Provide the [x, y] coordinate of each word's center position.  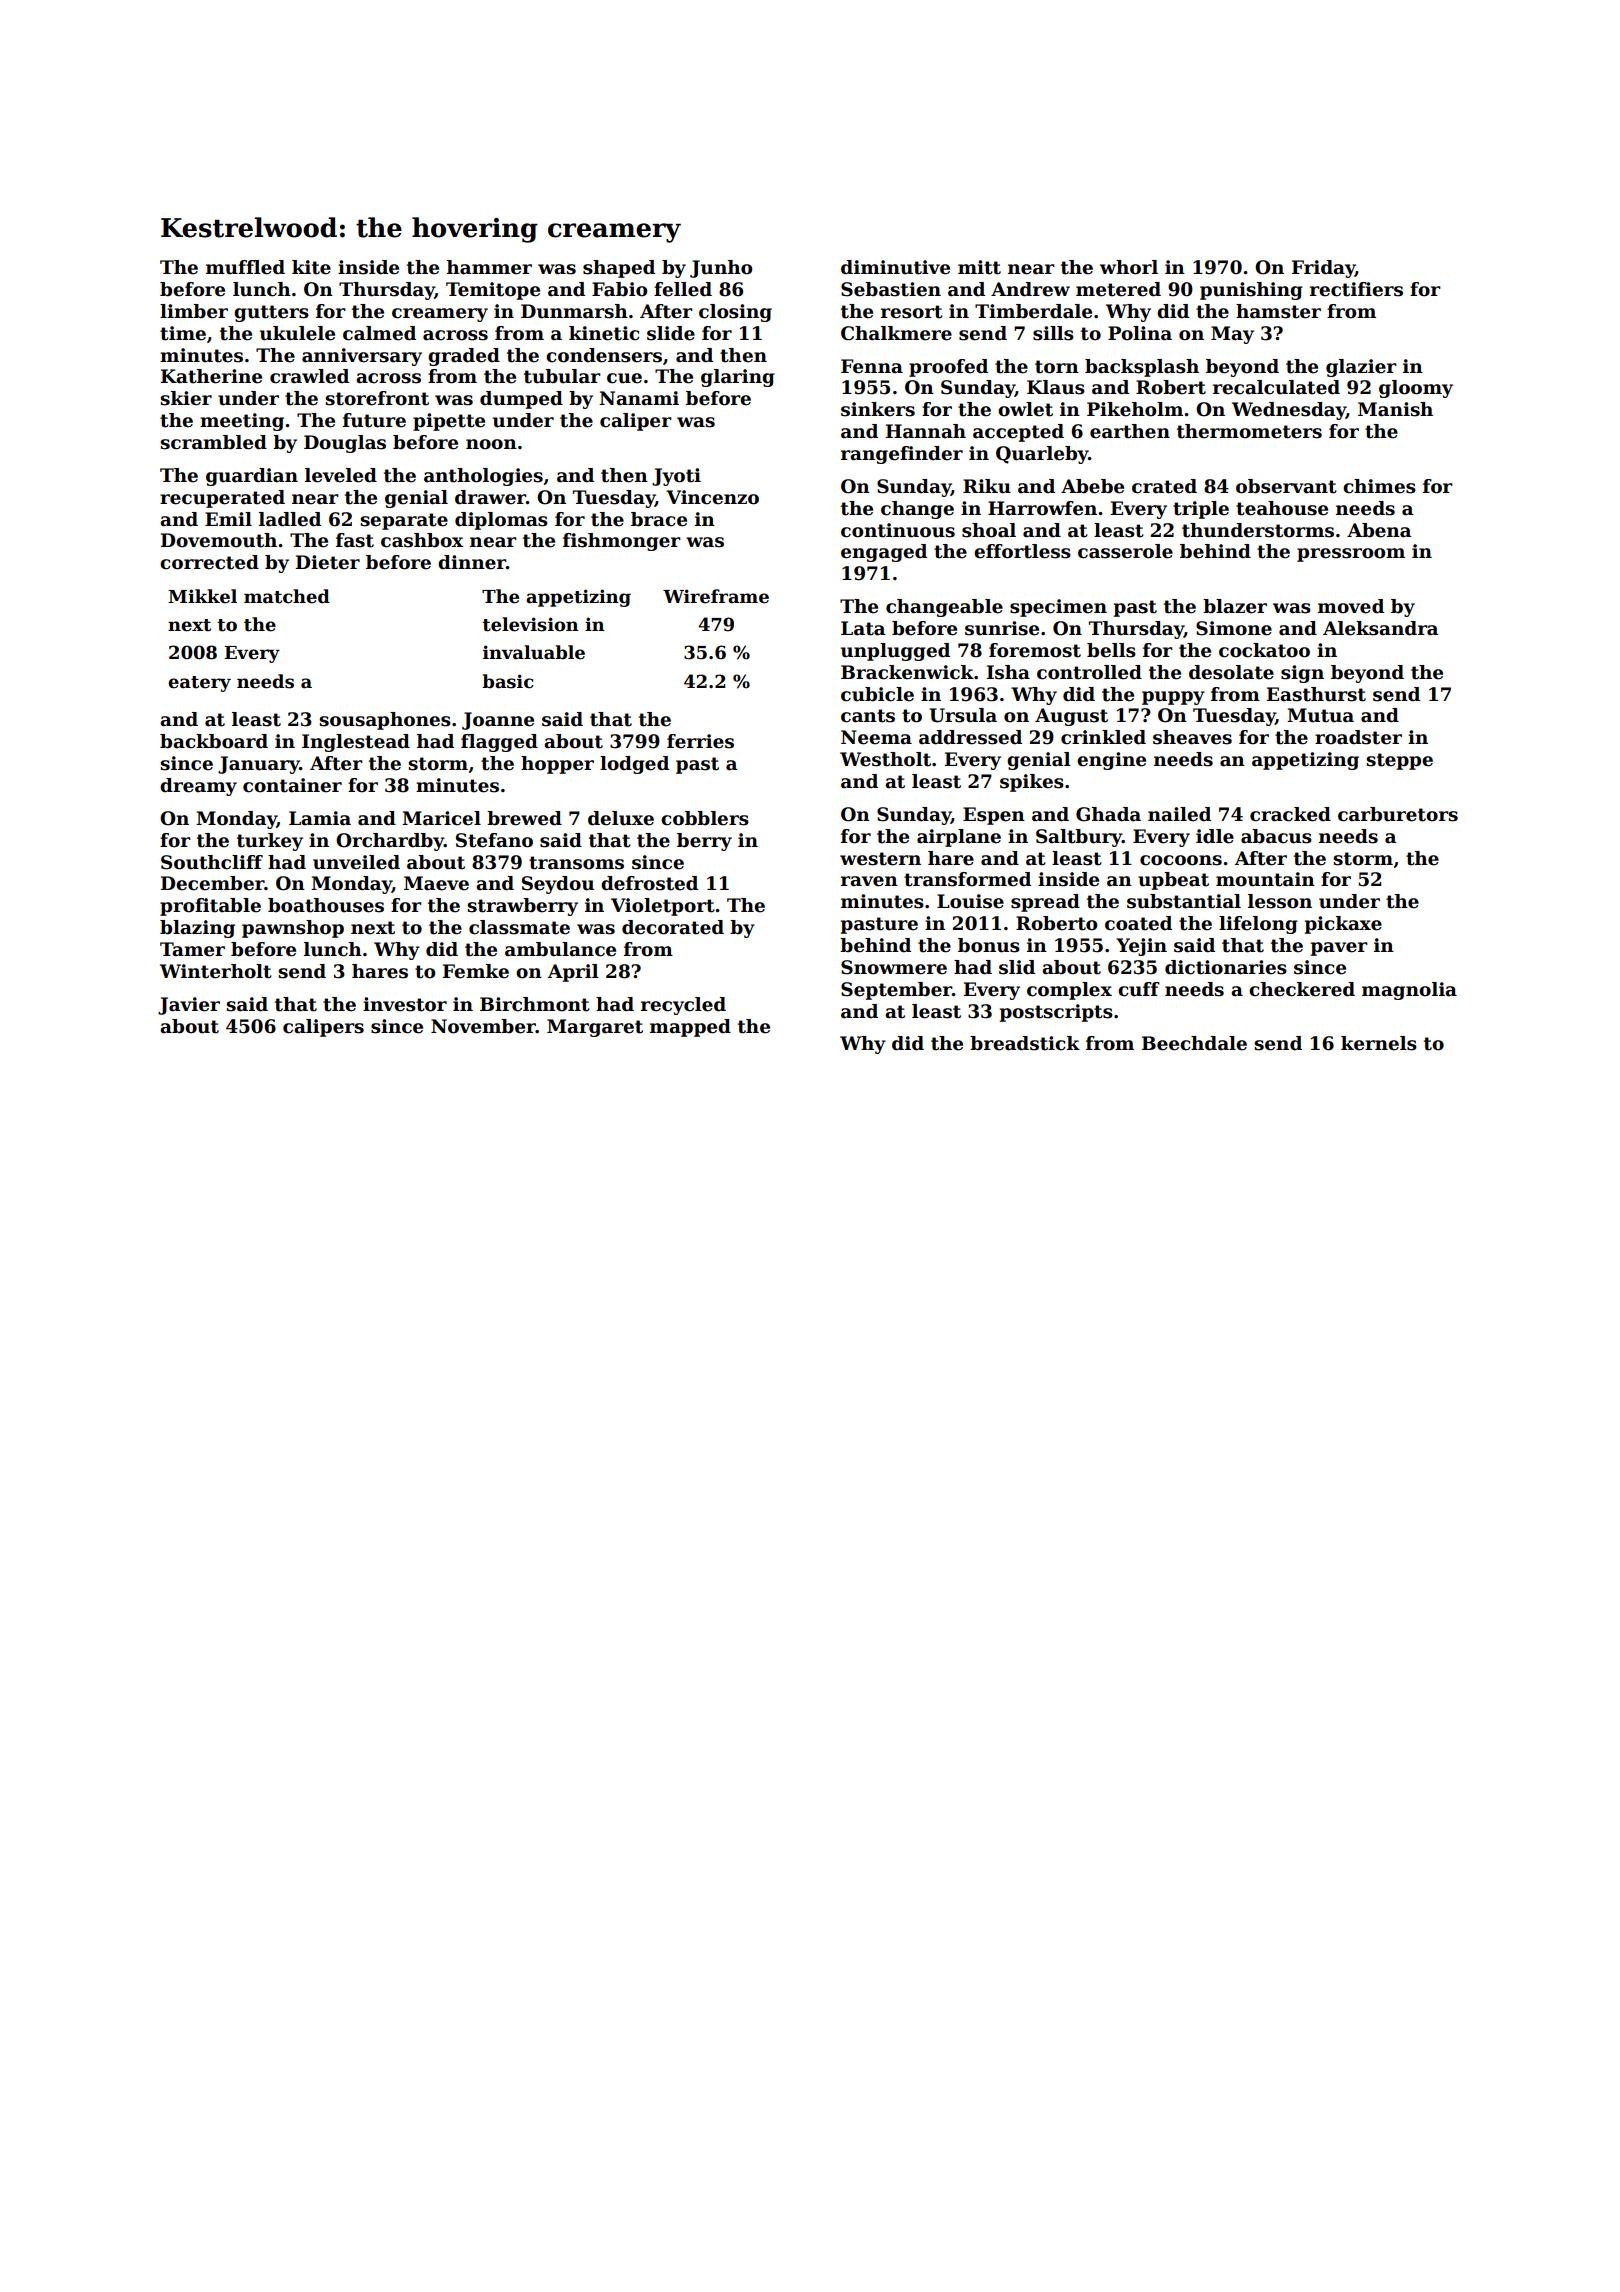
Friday [1323, 269]
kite [311, 267]
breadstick [1025, 1043]
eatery [199, 684]
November [483, 1026]
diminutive [895, 267]
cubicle [877, 694]
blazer [1235, 606]
